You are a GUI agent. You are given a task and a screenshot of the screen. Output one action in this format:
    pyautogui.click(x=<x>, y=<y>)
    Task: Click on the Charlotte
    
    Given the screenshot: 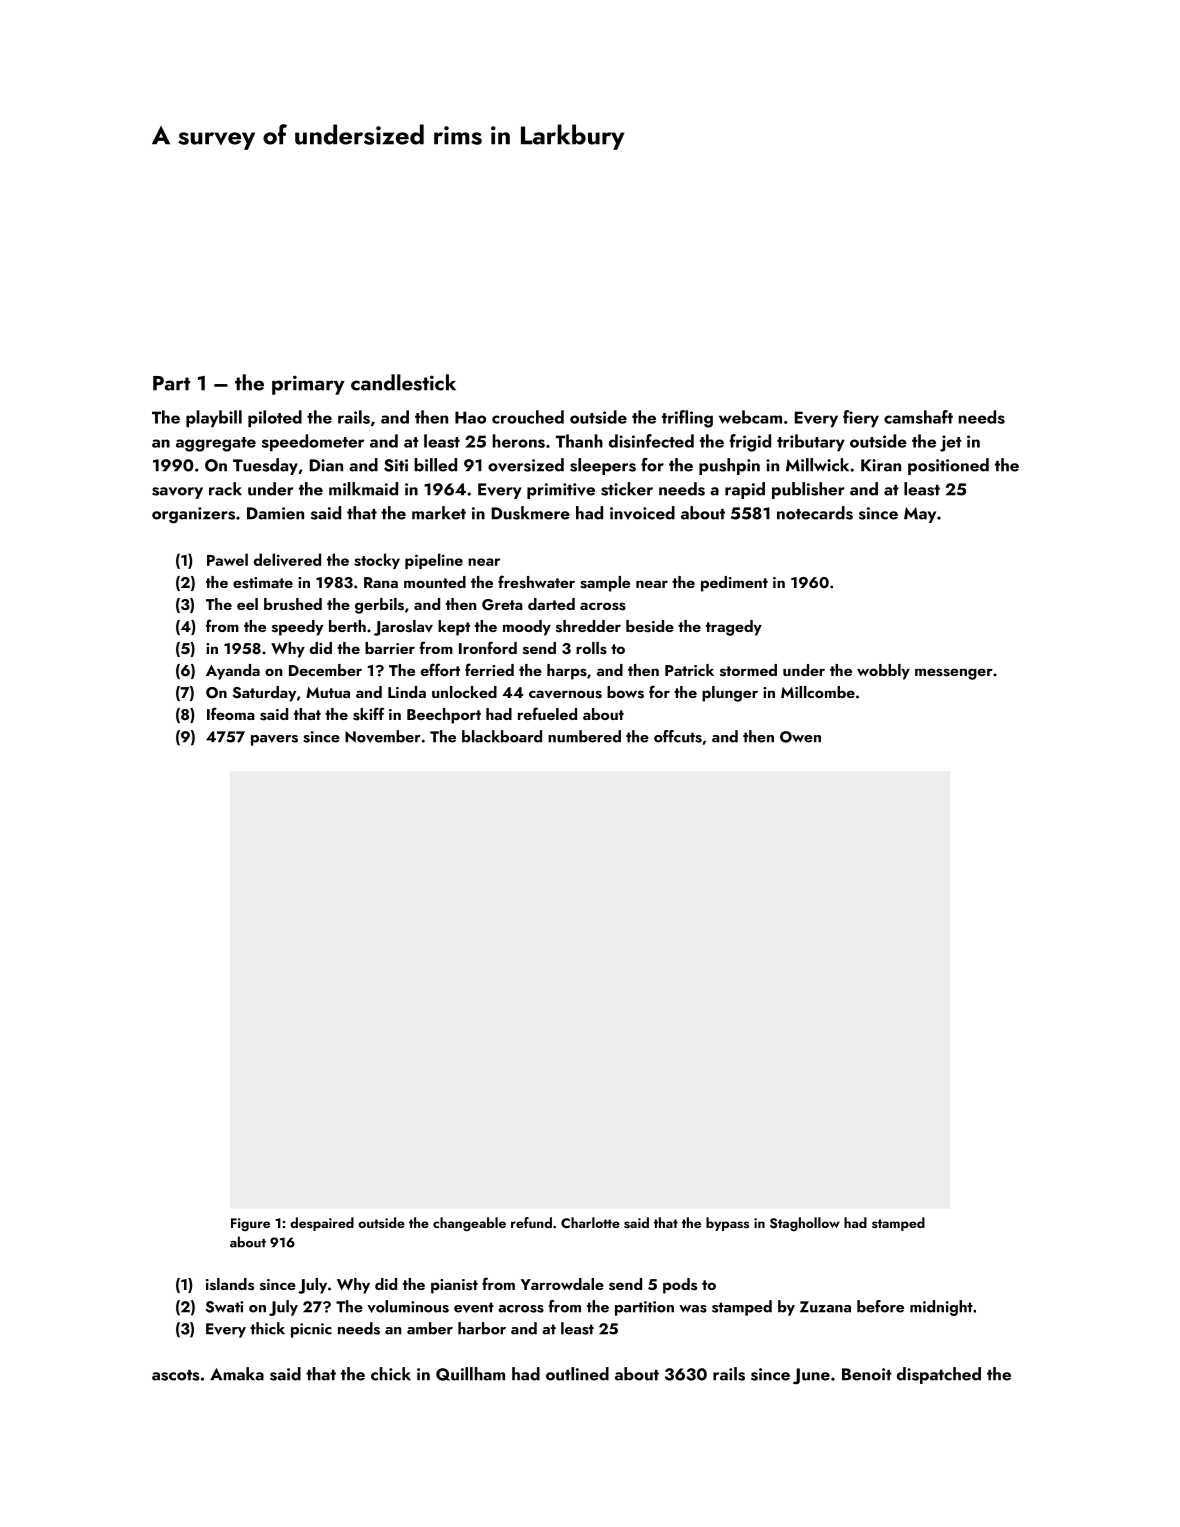 What is the action you would take?
    pyautogui.click(x=590, y=1222)
